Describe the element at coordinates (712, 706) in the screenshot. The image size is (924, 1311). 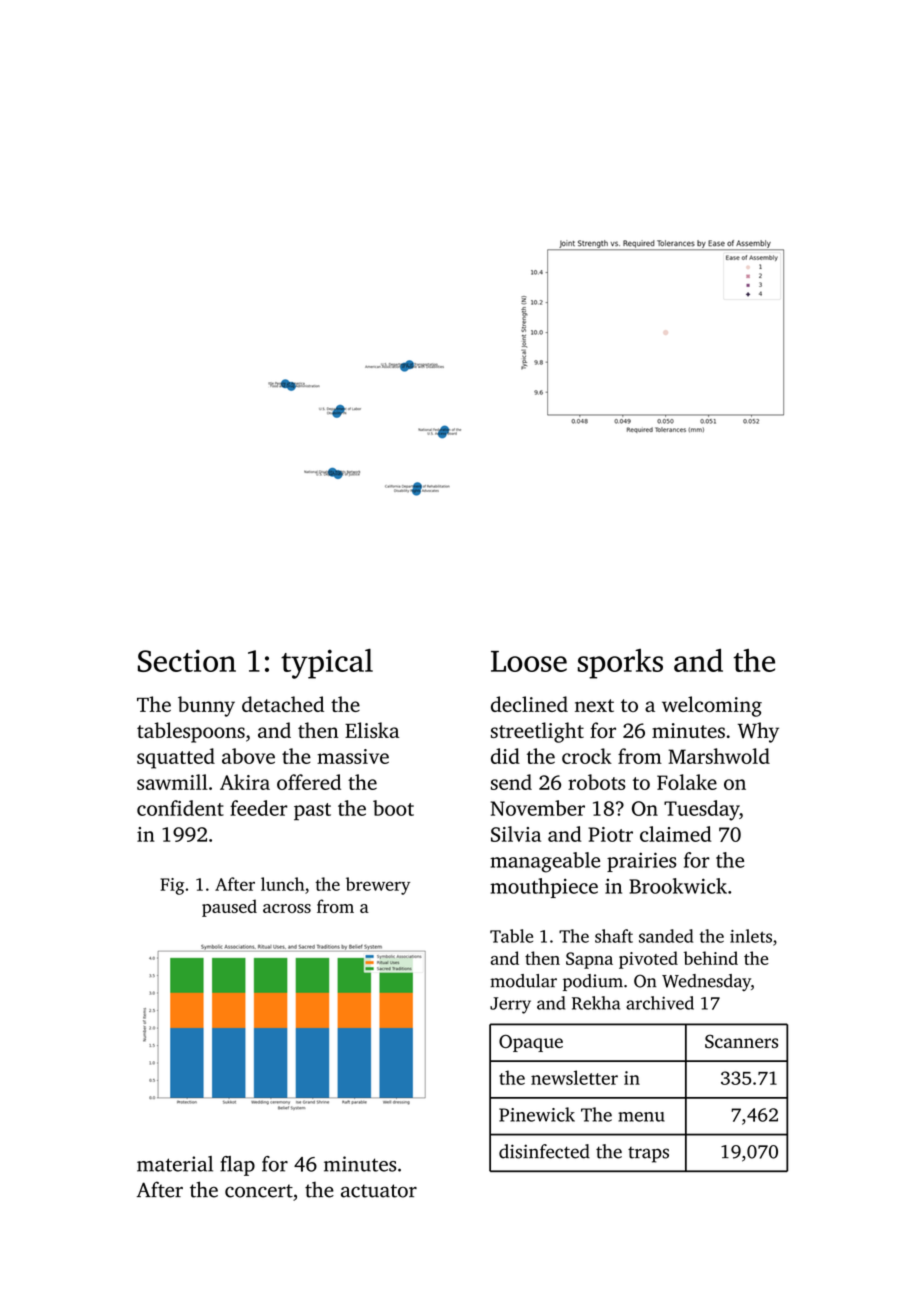
I see `welcoming` at that location.
